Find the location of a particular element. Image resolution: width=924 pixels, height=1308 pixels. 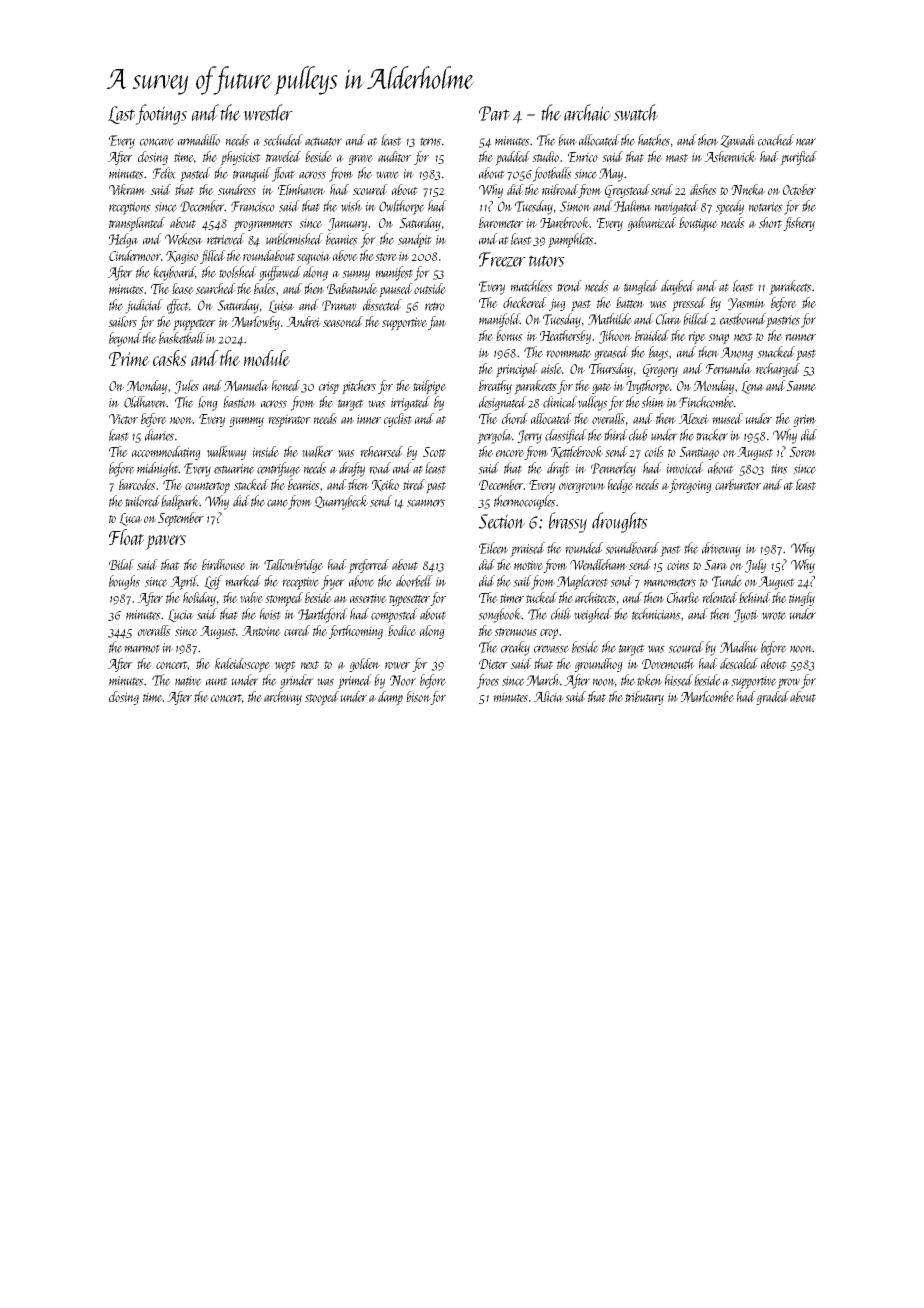

technicians is located at coordinates (656, 614).
